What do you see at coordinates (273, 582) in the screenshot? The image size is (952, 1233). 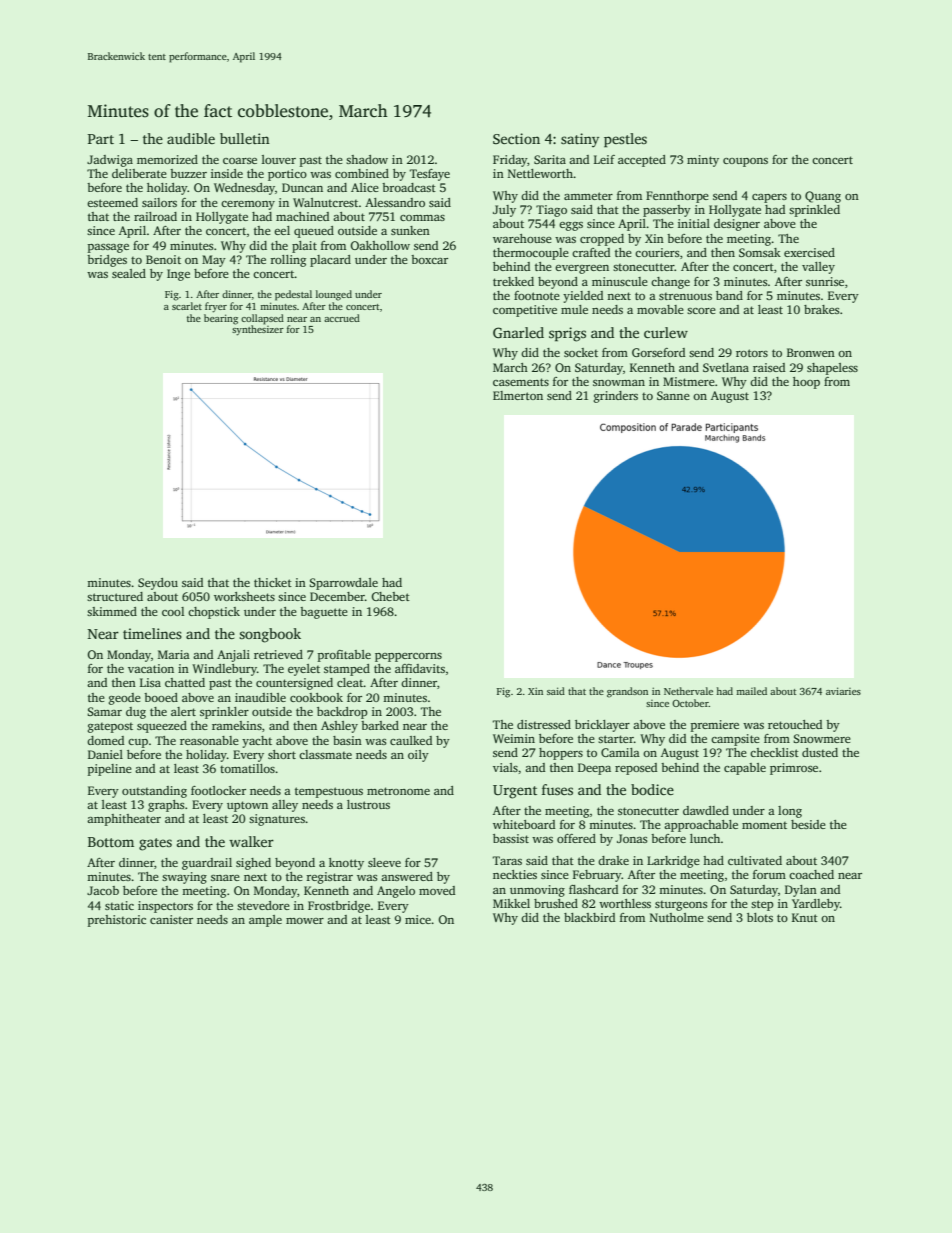 I see `thicket` at bounding box center [273, 582].
